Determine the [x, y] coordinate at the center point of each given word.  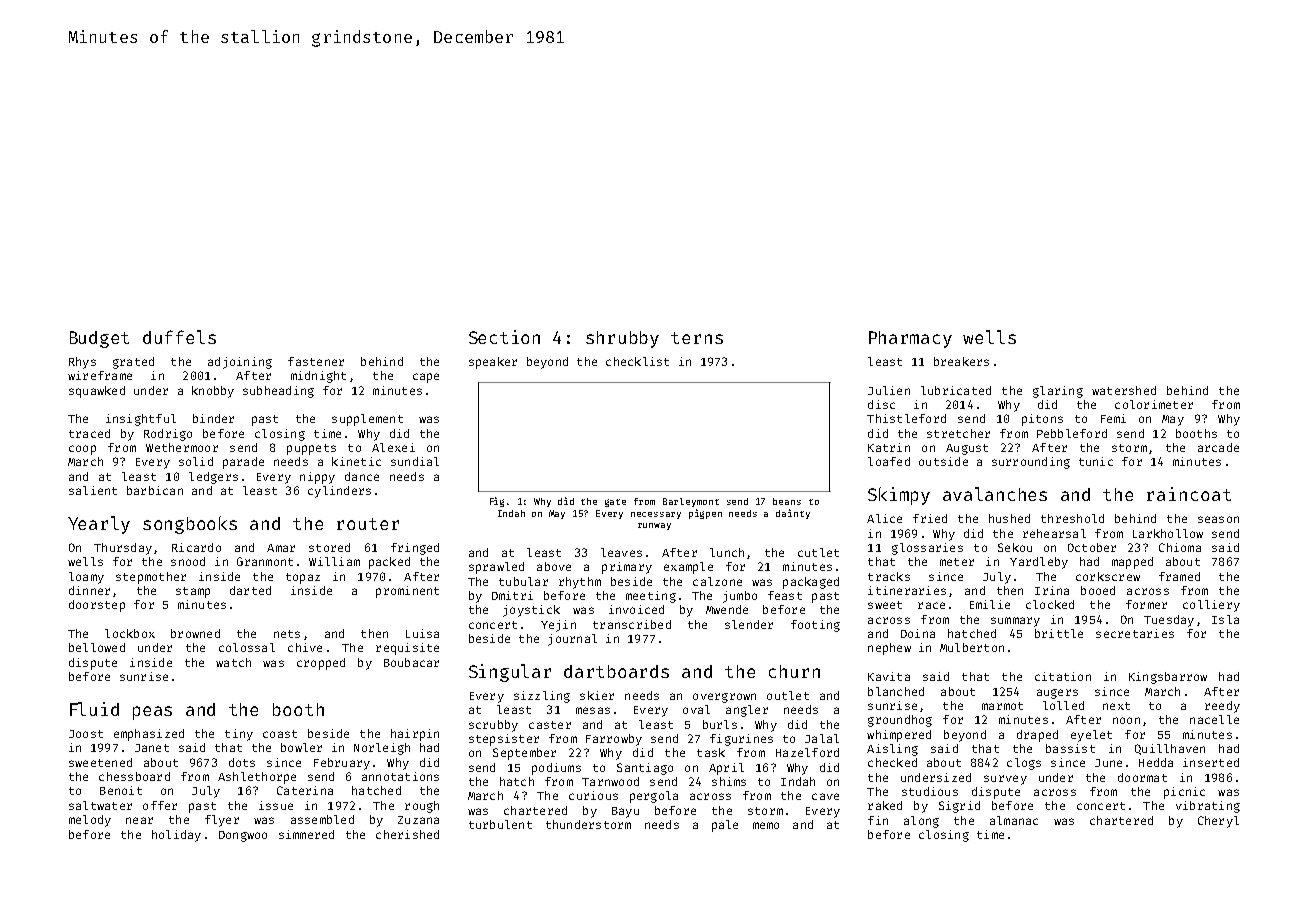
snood [188, 561]
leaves [621, 552]
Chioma [1180, 547]
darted [250, 590]
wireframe [100, 375]
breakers [961, 361]
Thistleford [906, 418]
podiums [556, 769]
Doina [918, 633]
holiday [176, 836]
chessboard [134, 776]
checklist [637, 361]
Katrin [889, 447]
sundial [415, 461]
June [1108, 763]
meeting [651, 597]
